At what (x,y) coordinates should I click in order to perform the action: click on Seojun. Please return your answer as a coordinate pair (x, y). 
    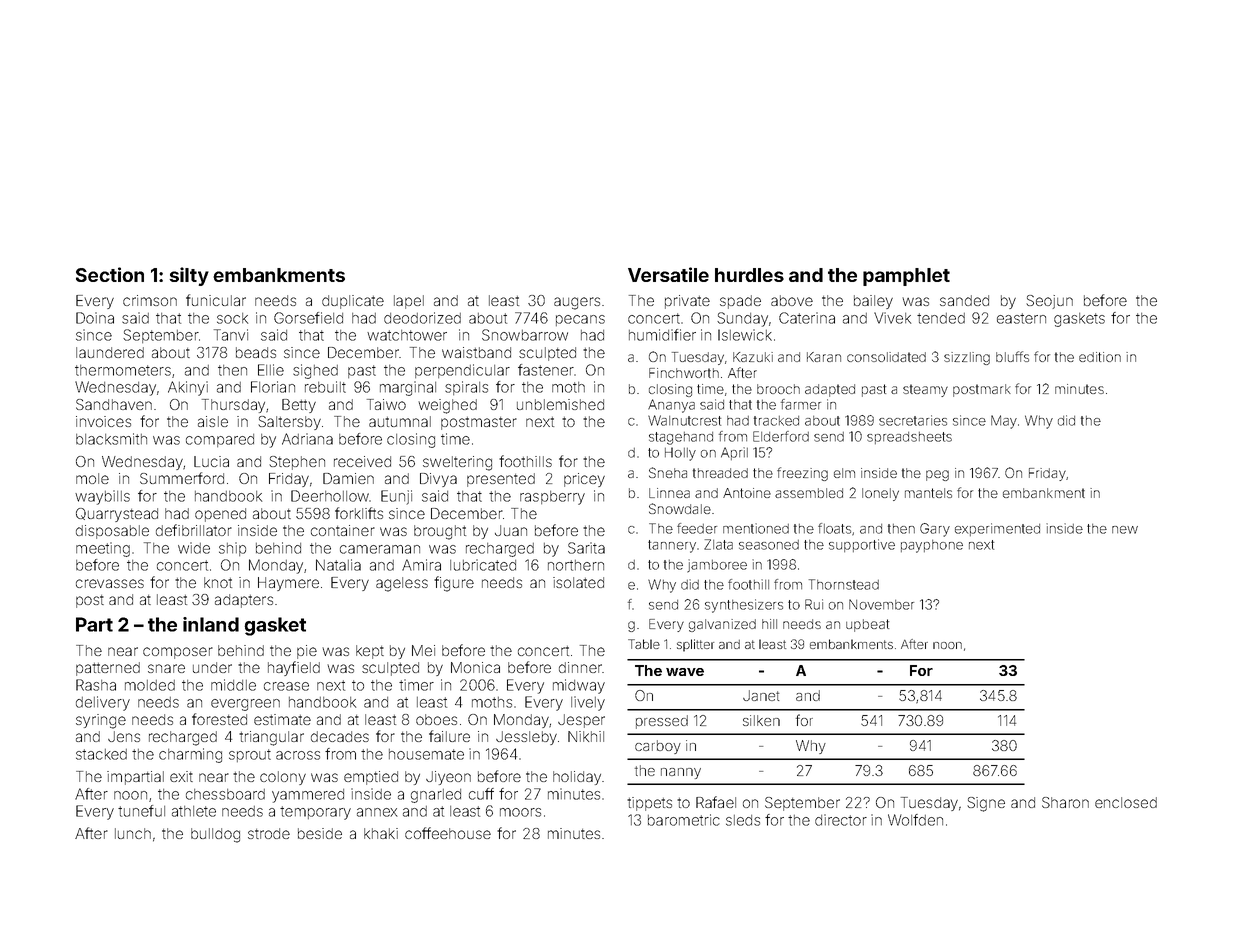
    Looking at the image, I should click on (1049, 302).
